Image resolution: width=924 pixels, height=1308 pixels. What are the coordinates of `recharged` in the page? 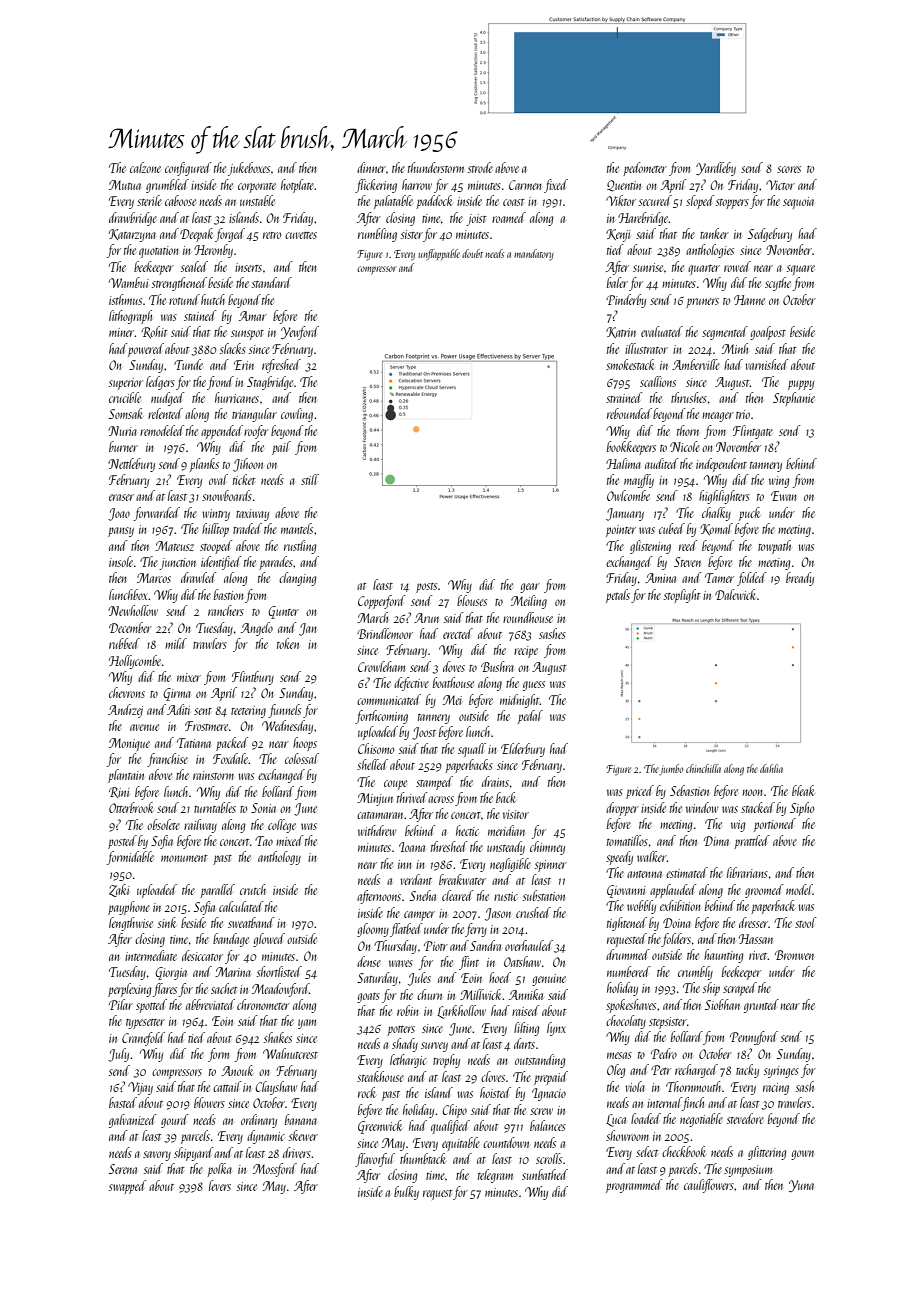 It's located at (696, 1071).
